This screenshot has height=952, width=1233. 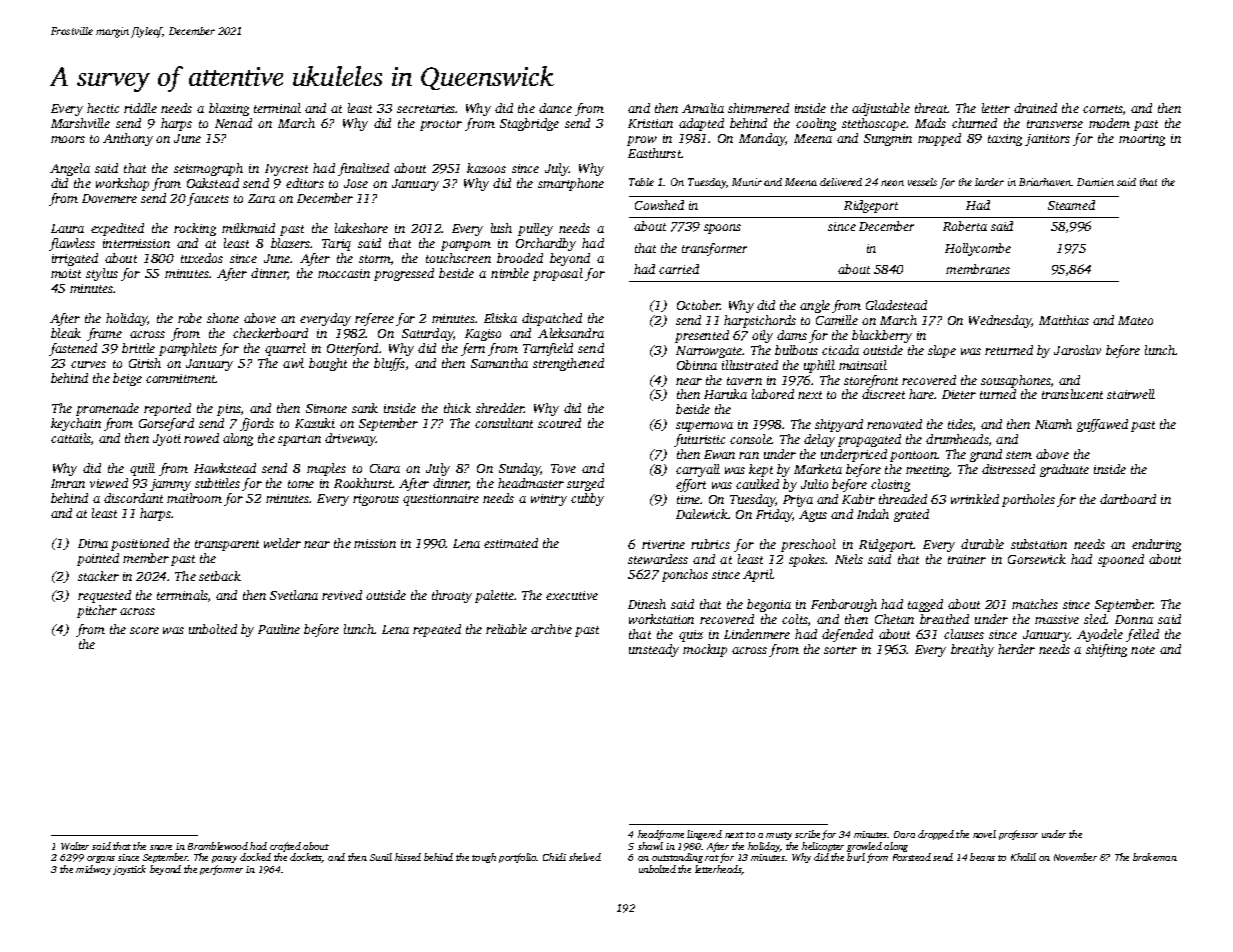 What do you see at coordinates (703, 108) in the screenshot?
I see `Amalia` at bounding box center [703, 108].
